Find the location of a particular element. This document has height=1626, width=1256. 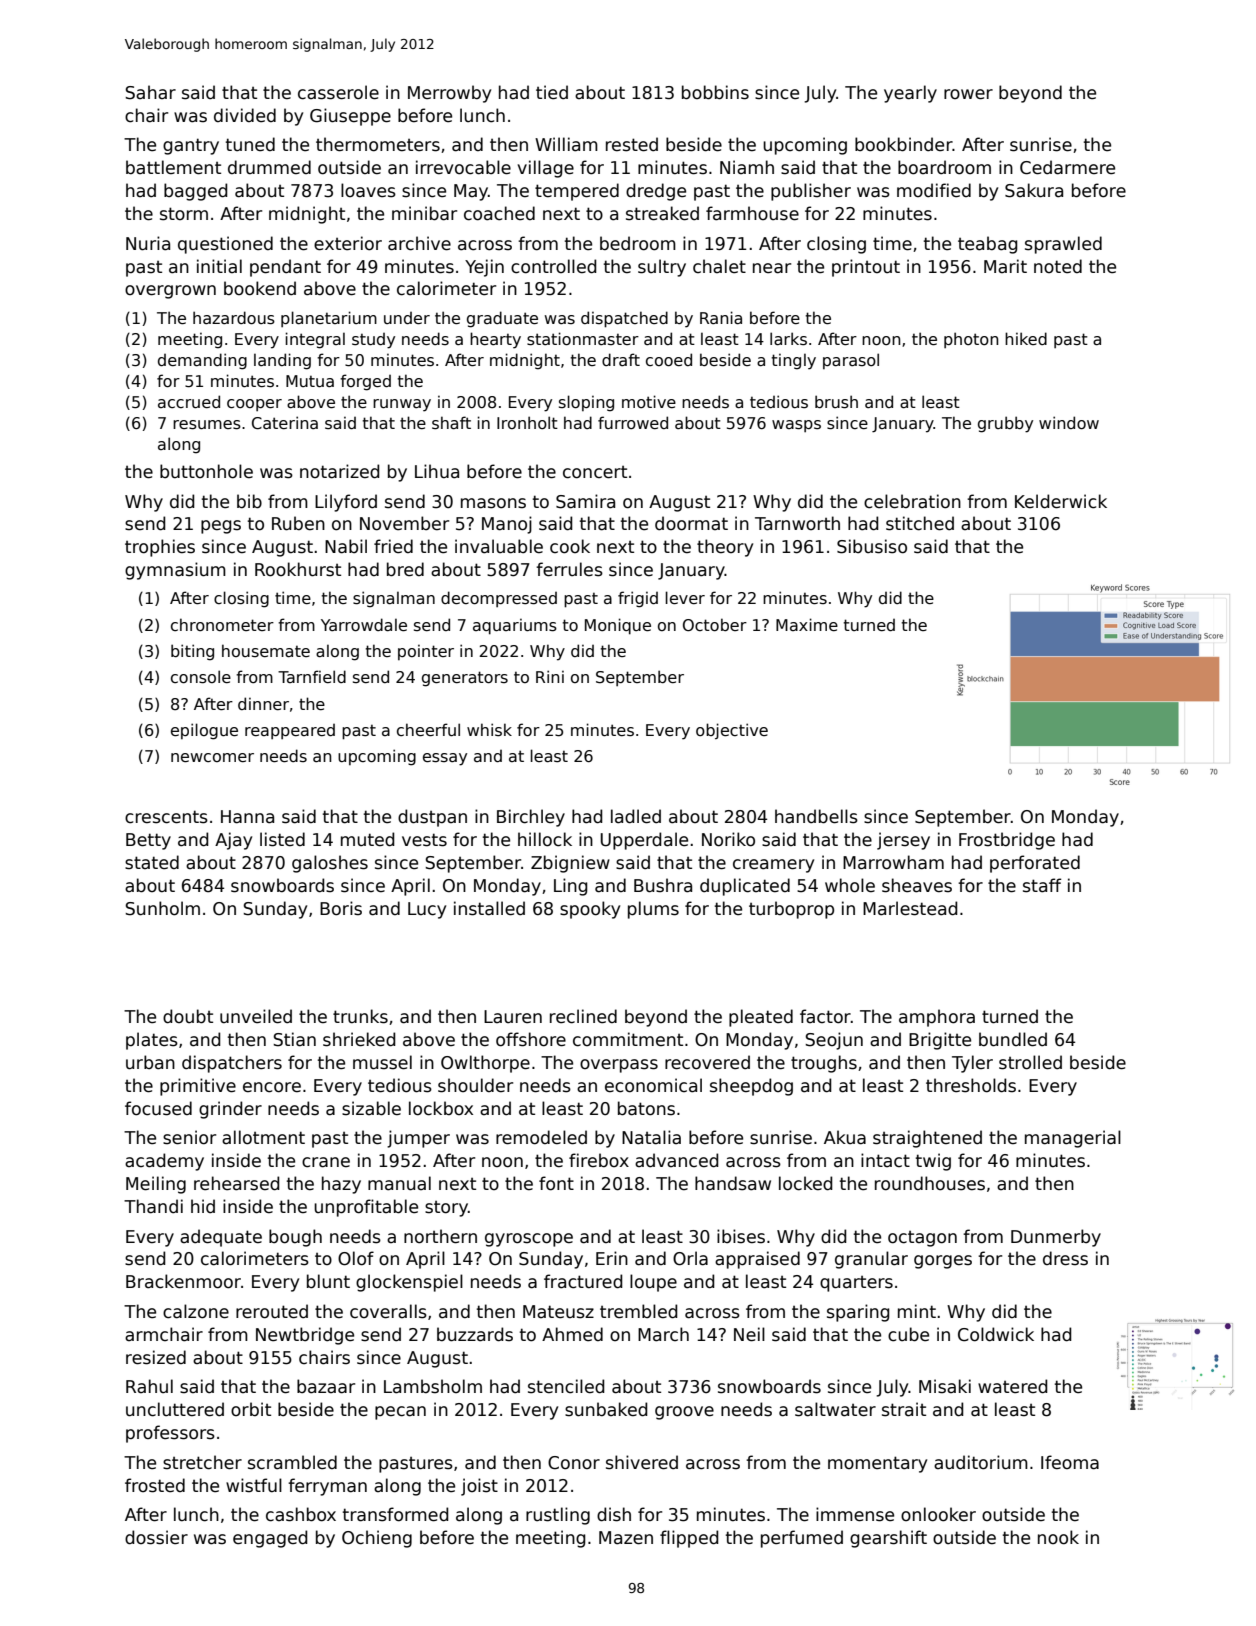

bookbinder is located at coordinates (904, 144).
